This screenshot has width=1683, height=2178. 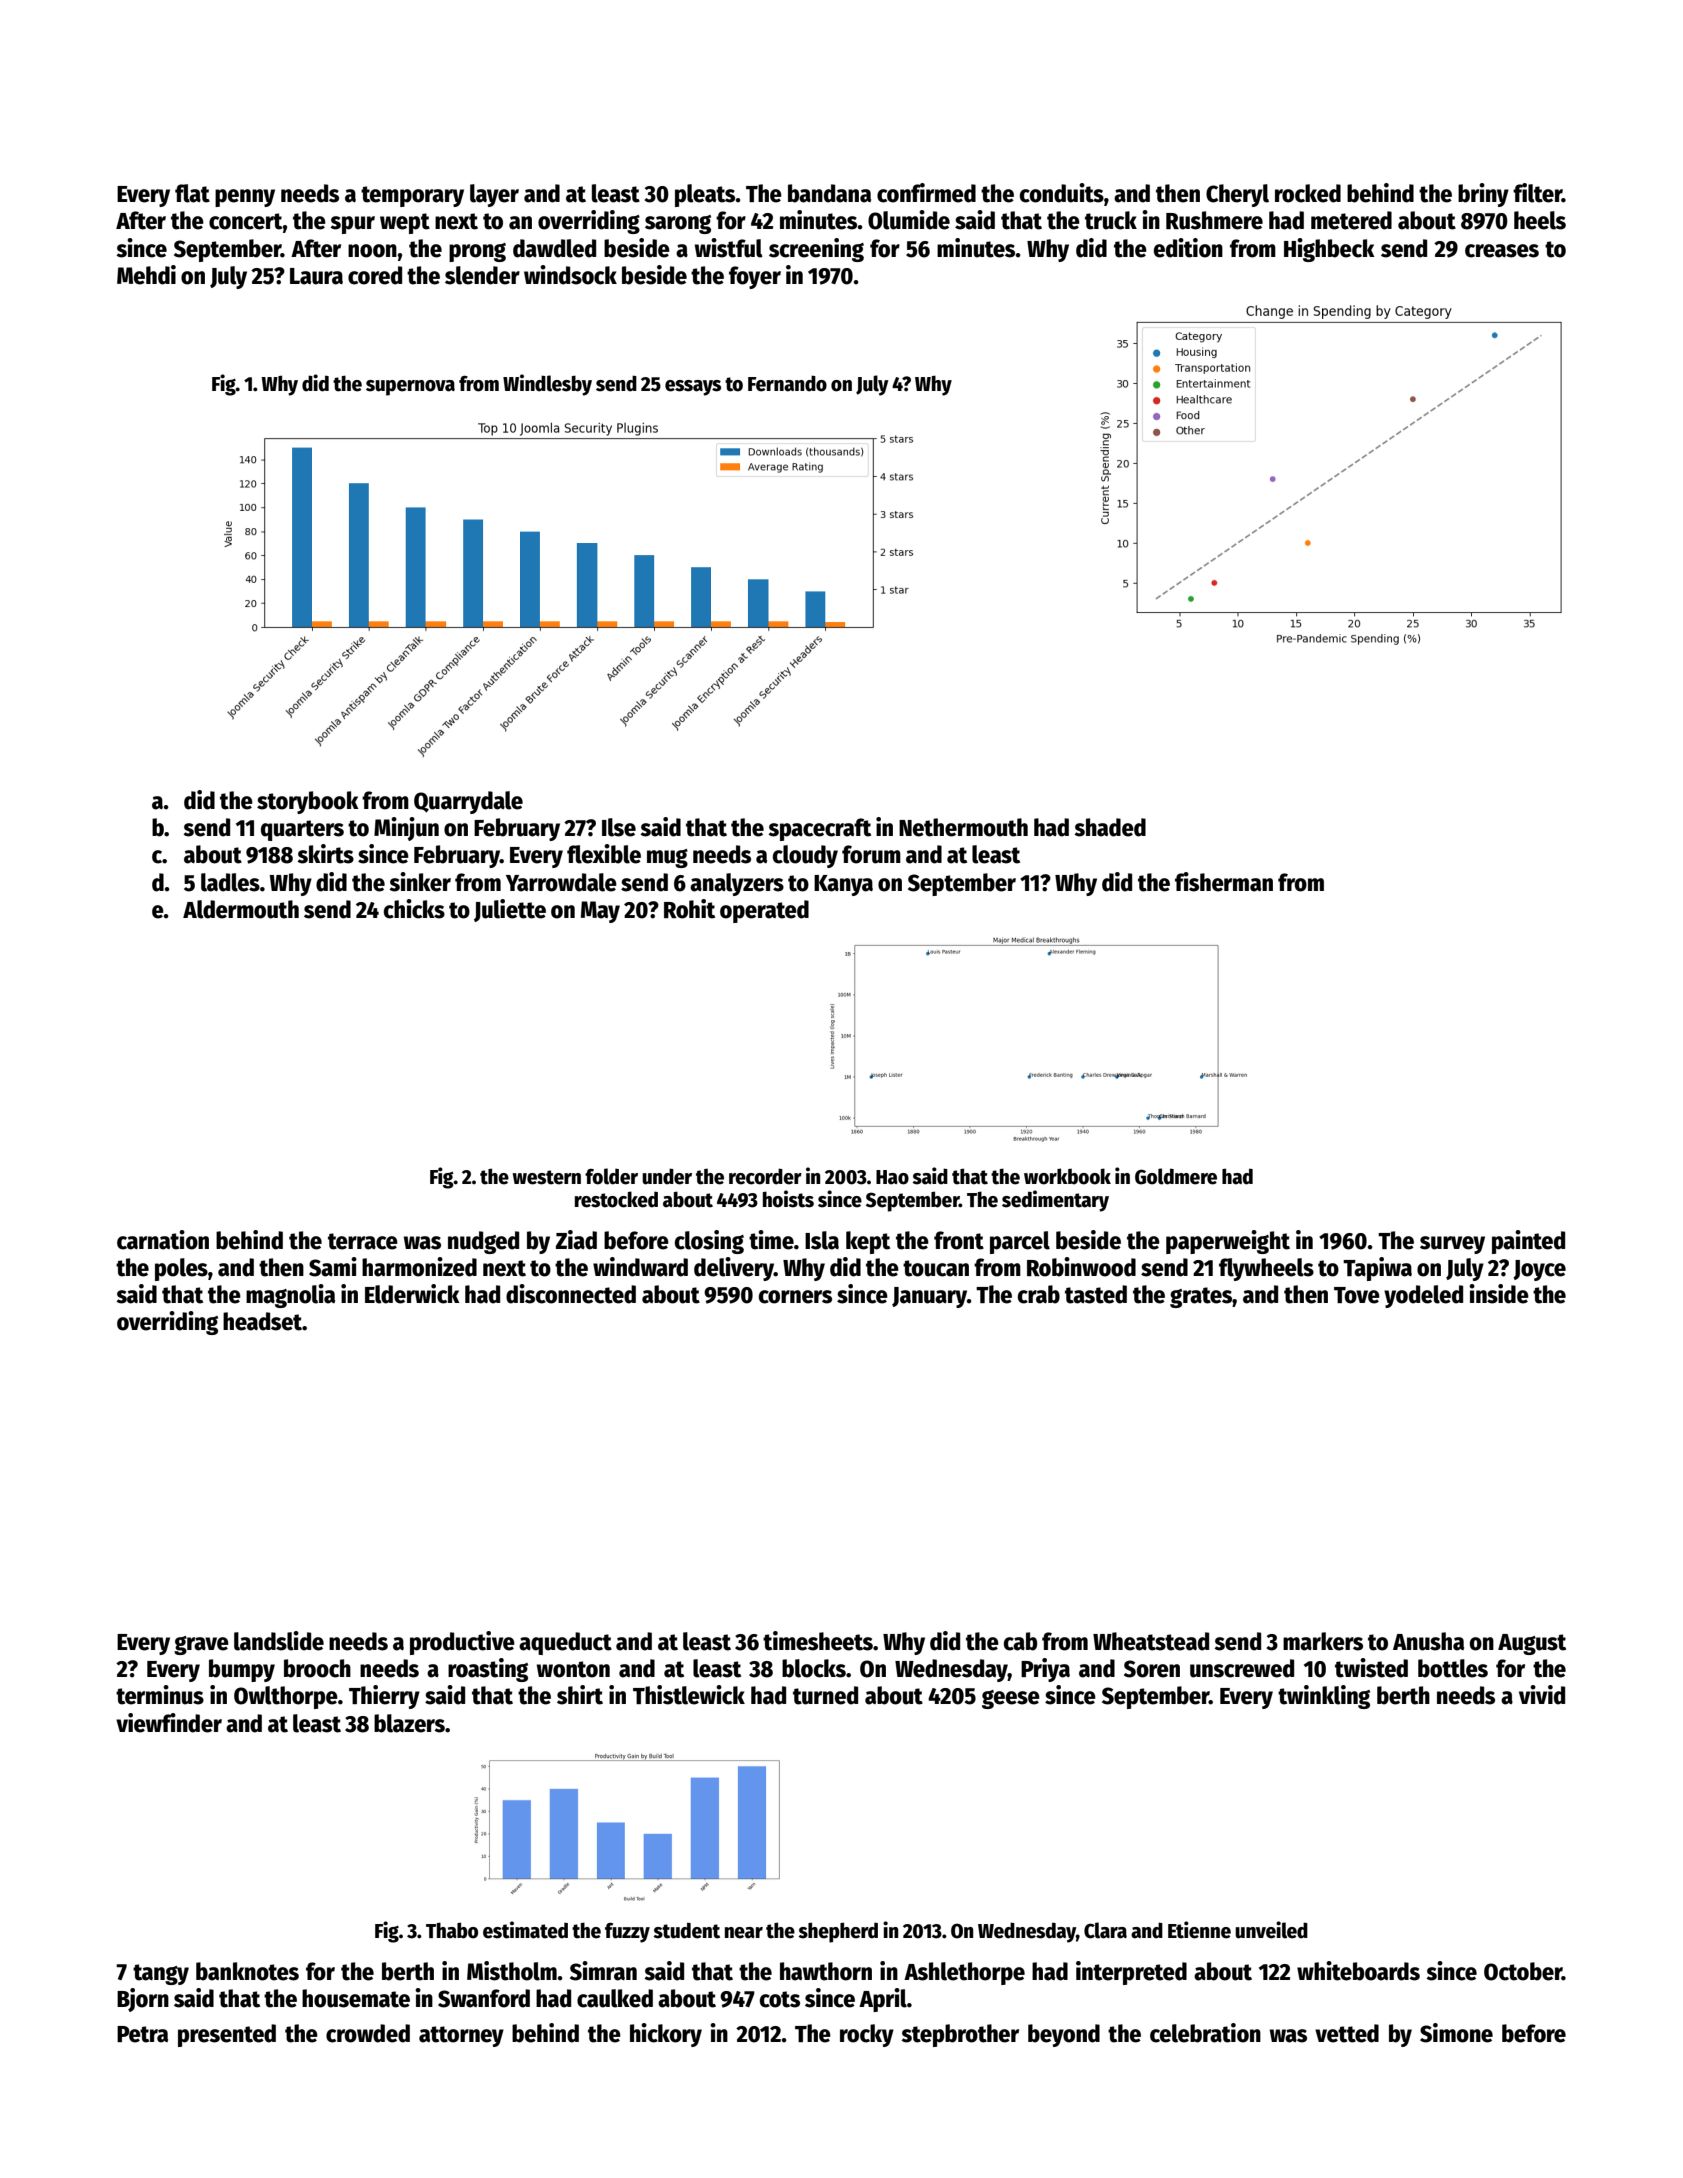 I want to click on toucan, so click(x=936, y=1268).
